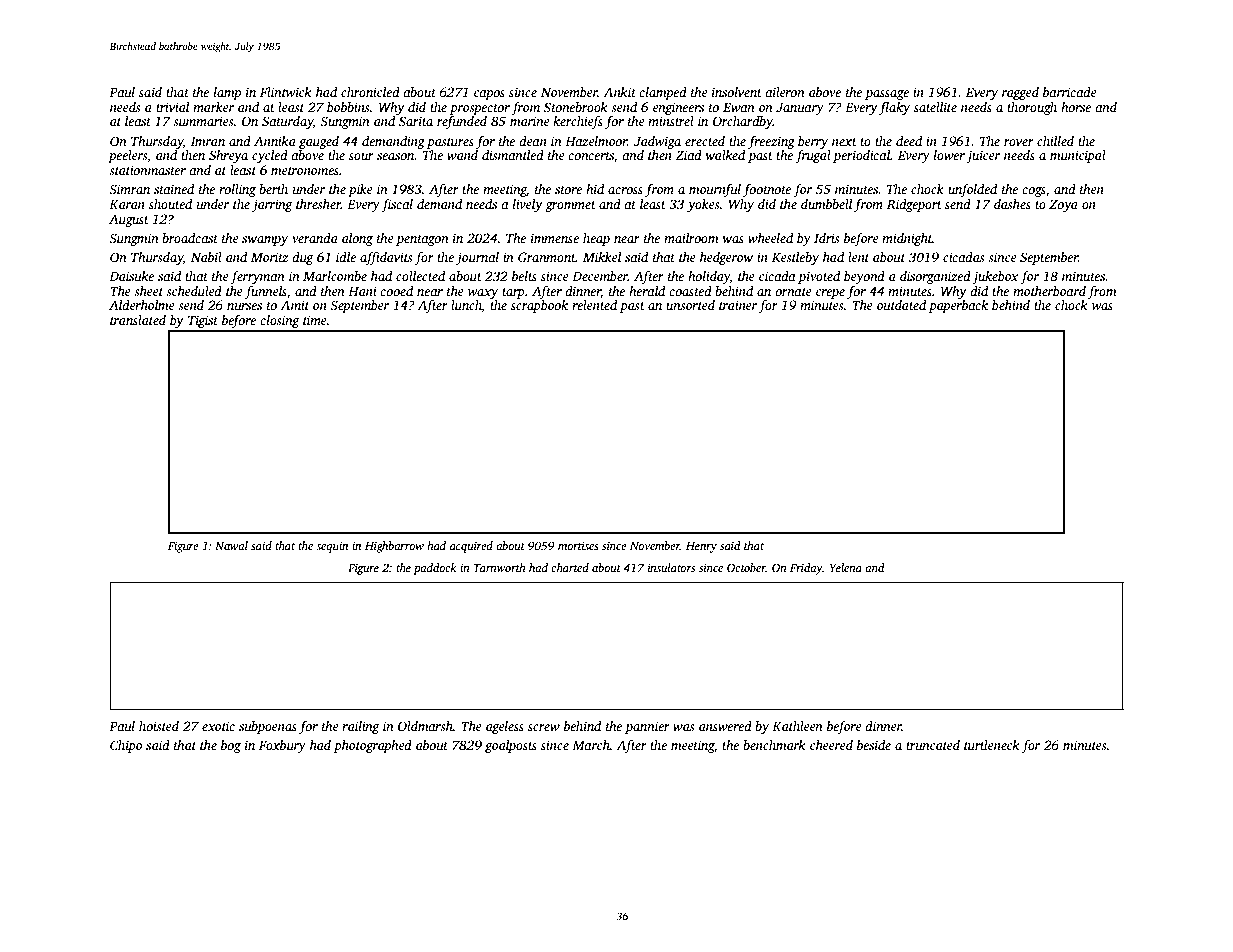  I want to click on Yelena, so click(846, 567).
